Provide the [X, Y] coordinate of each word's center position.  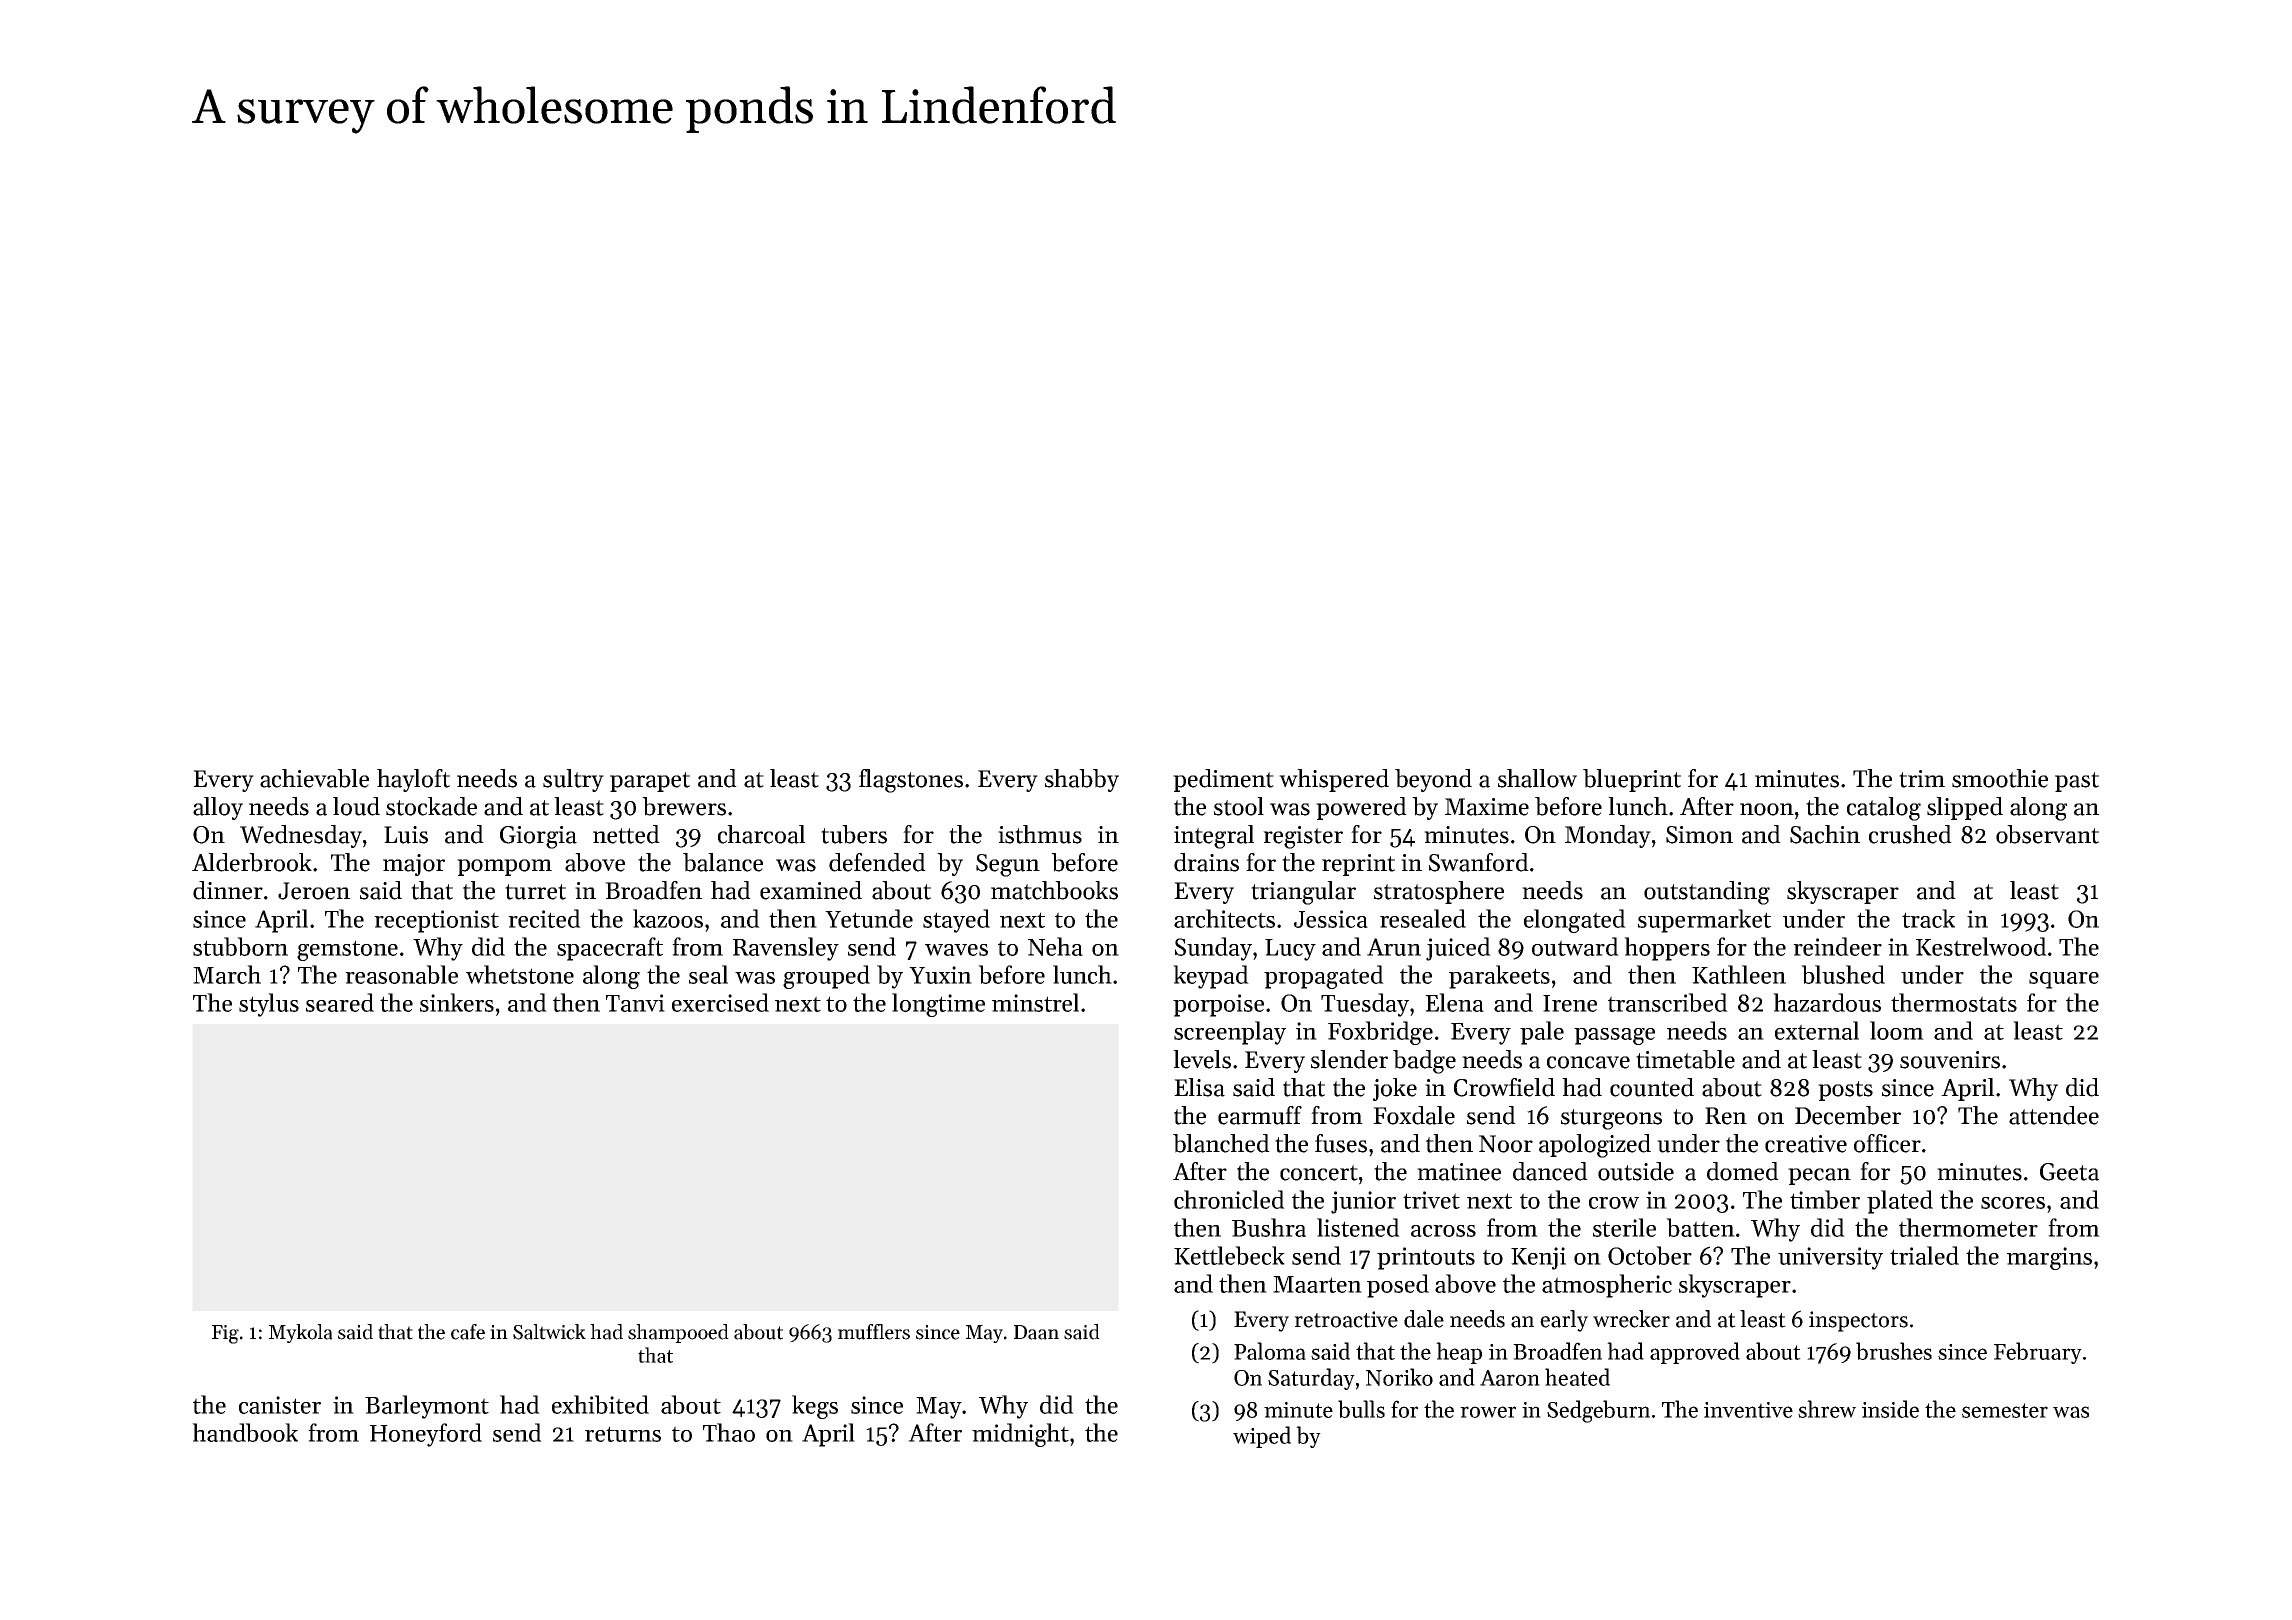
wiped [1262, 1437]
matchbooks [1054, 890]
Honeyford [426, 1435]
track [1928, 918]
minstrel [1035, 1002]
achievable [314, 778]
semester [2005, 1410]
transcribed [1668, 1002]
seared [340, 1002]
